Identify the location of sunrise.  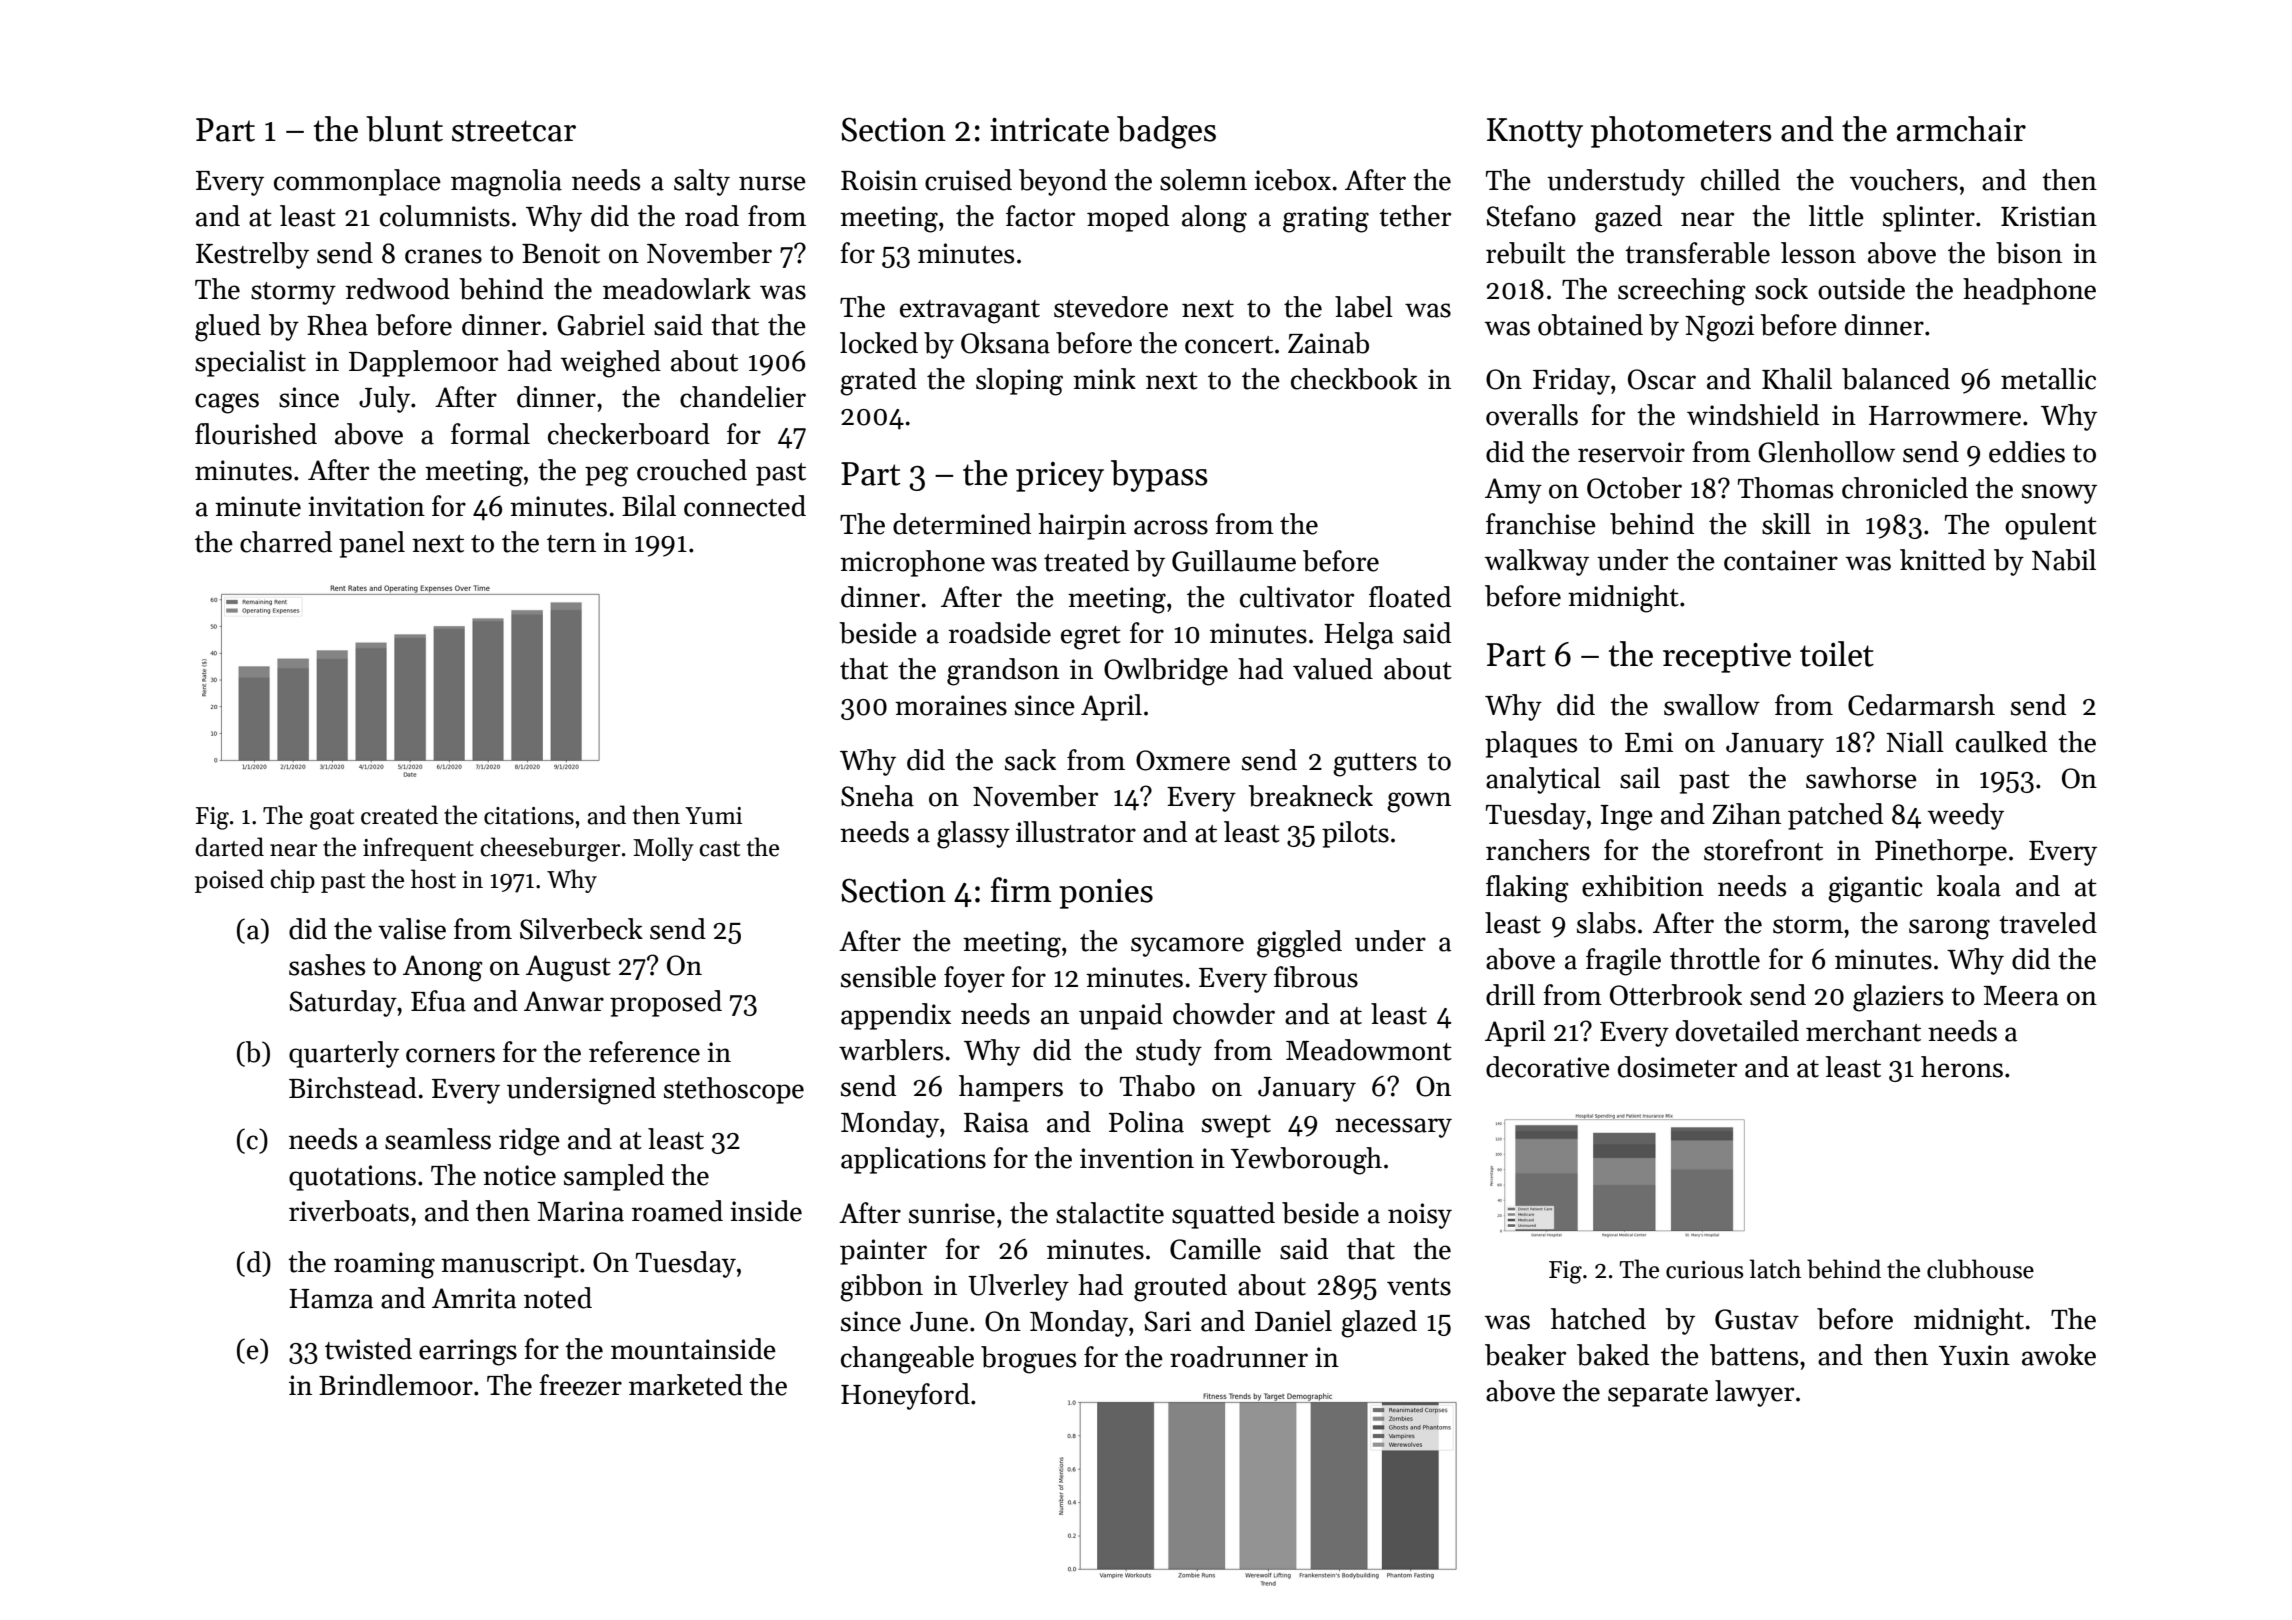
(952, 1213).
